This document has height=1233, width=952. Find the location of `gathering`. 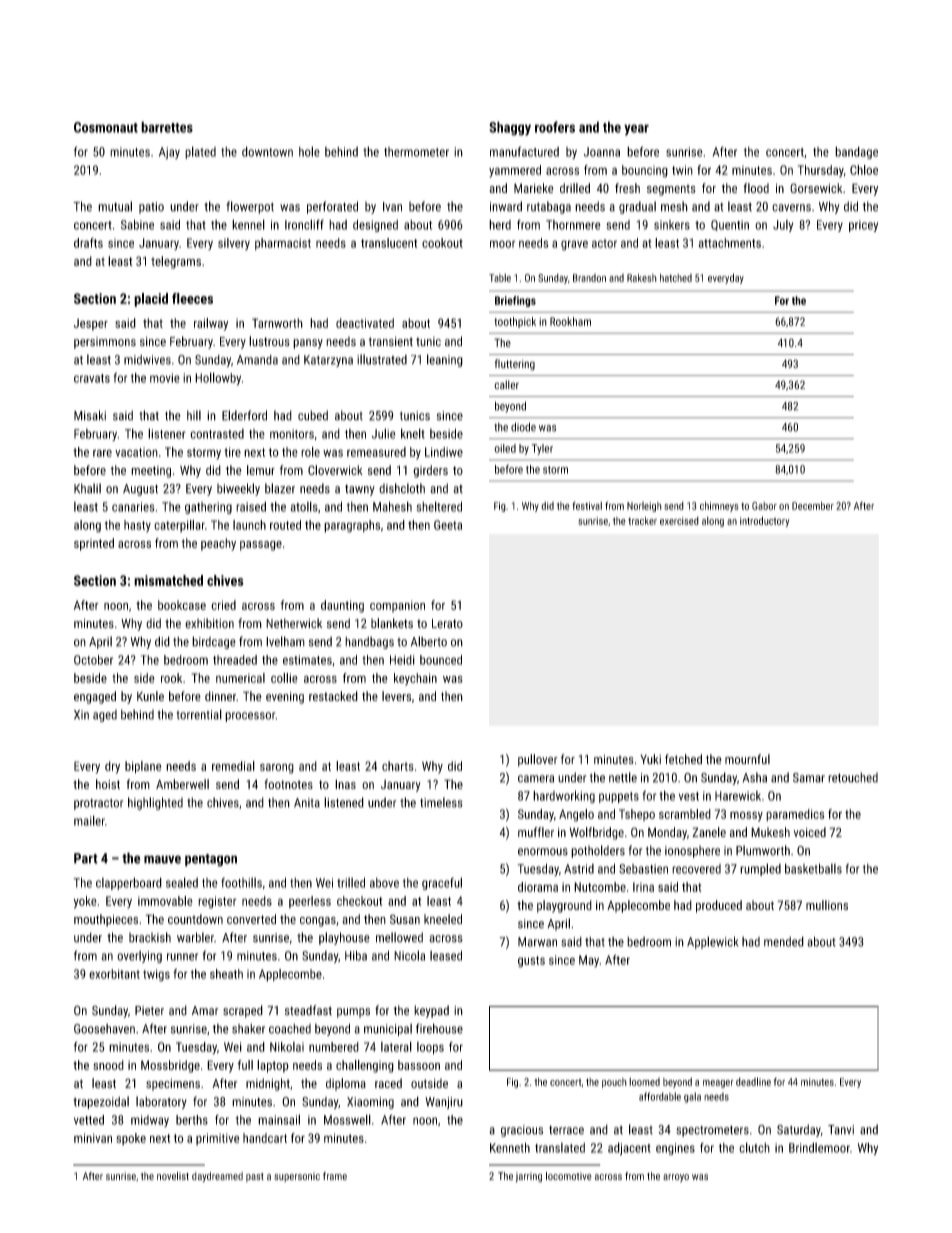

gathering is located at coordinates (208, 508).
